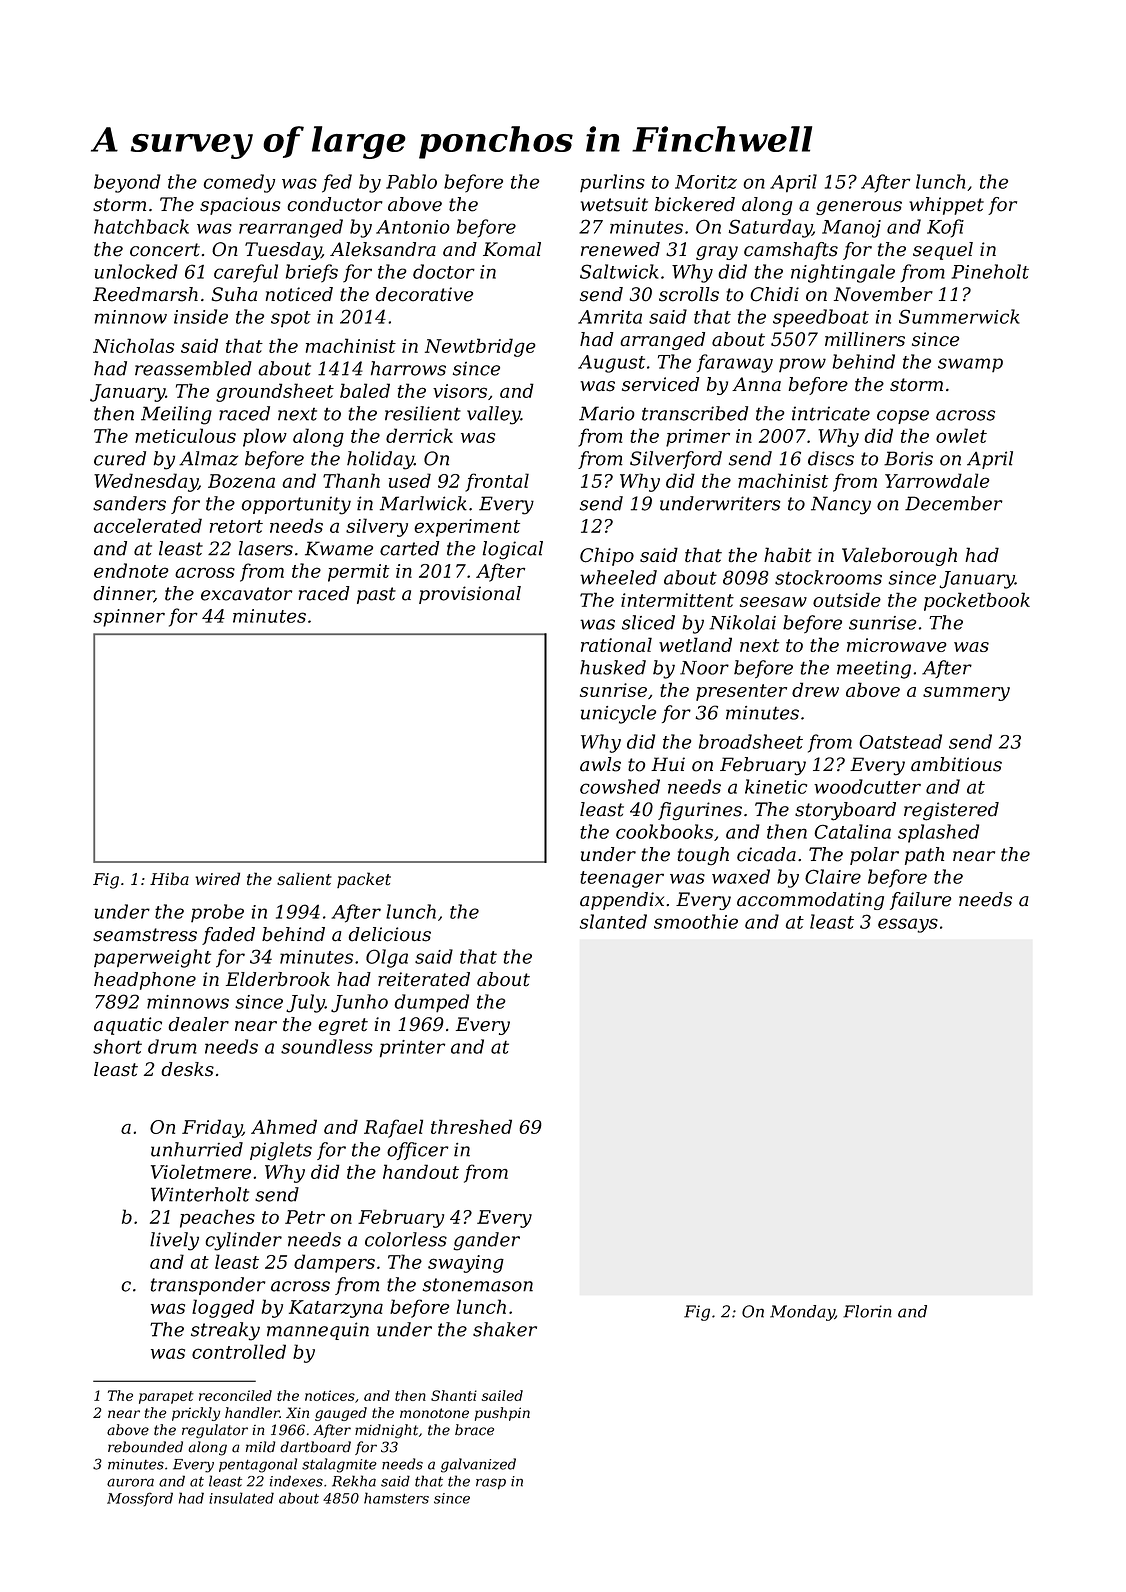 This screenshot has height=1592, width=1126. What do you see at coordinates (612, 183) in the screenshot?
I see `purlins` at bounding box center [612, 183].
